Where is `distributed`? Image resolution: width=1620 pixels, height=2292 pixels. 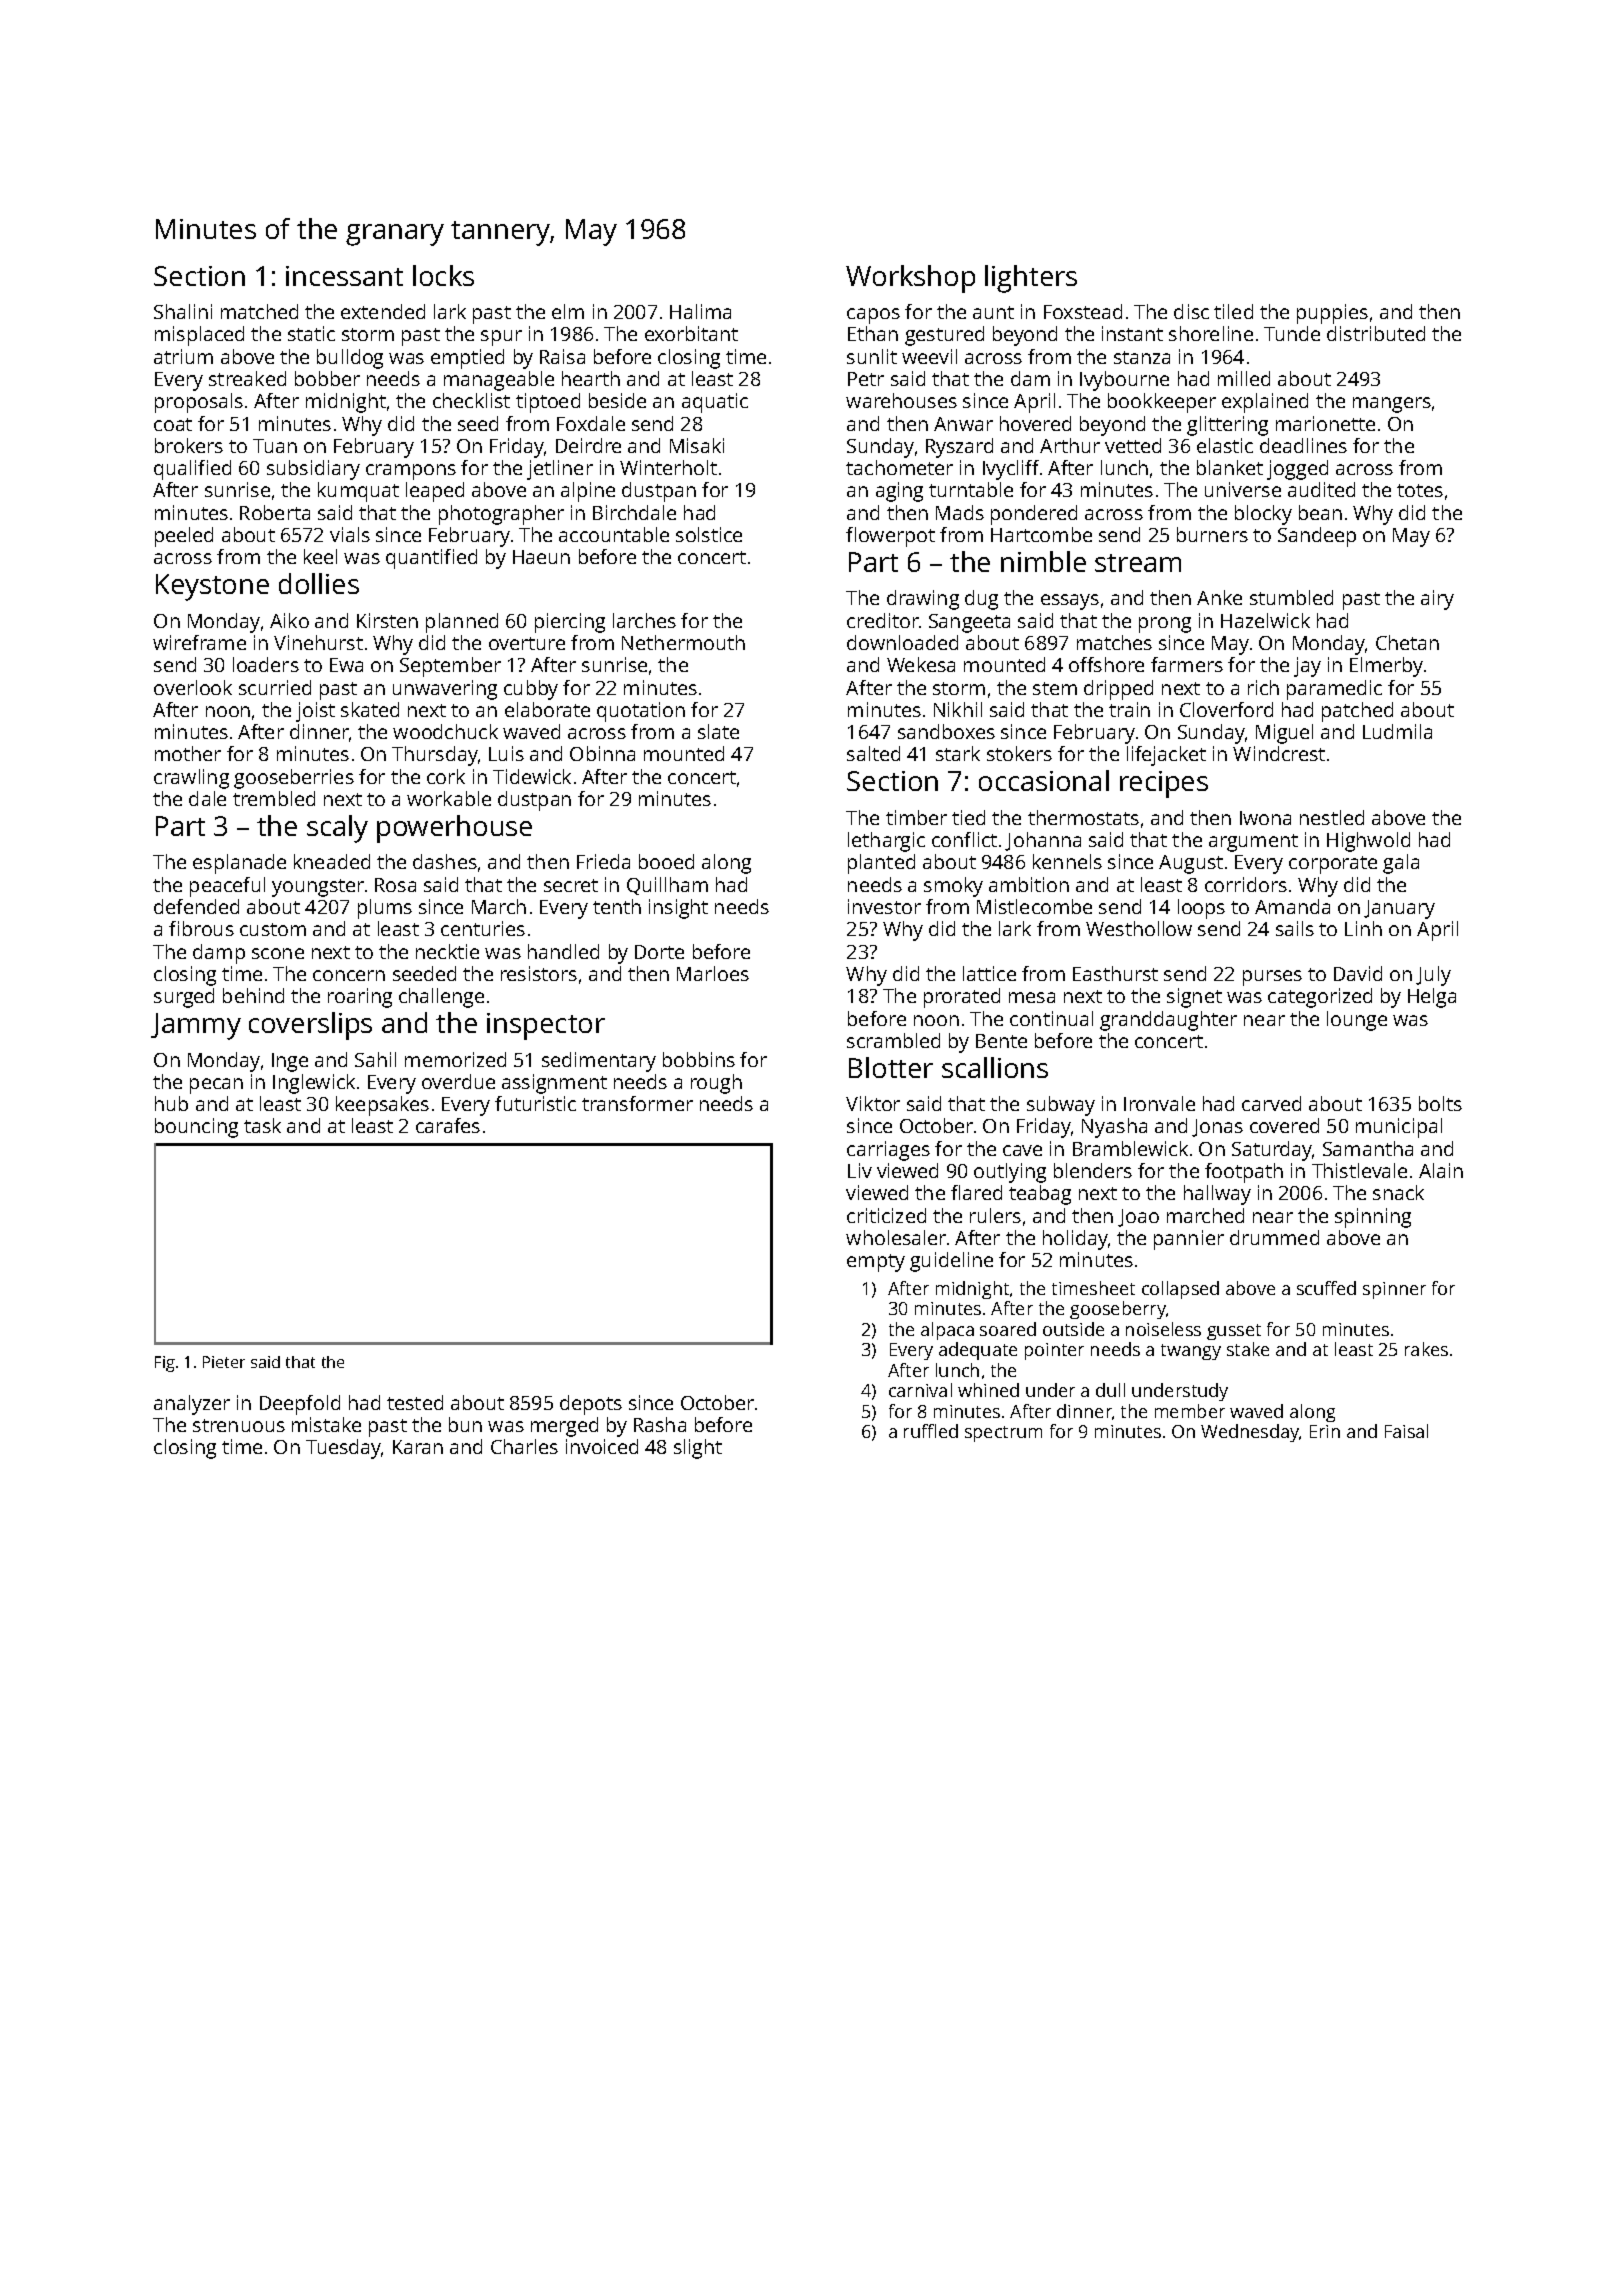 distributed is located at coordinates (1376, 333).
